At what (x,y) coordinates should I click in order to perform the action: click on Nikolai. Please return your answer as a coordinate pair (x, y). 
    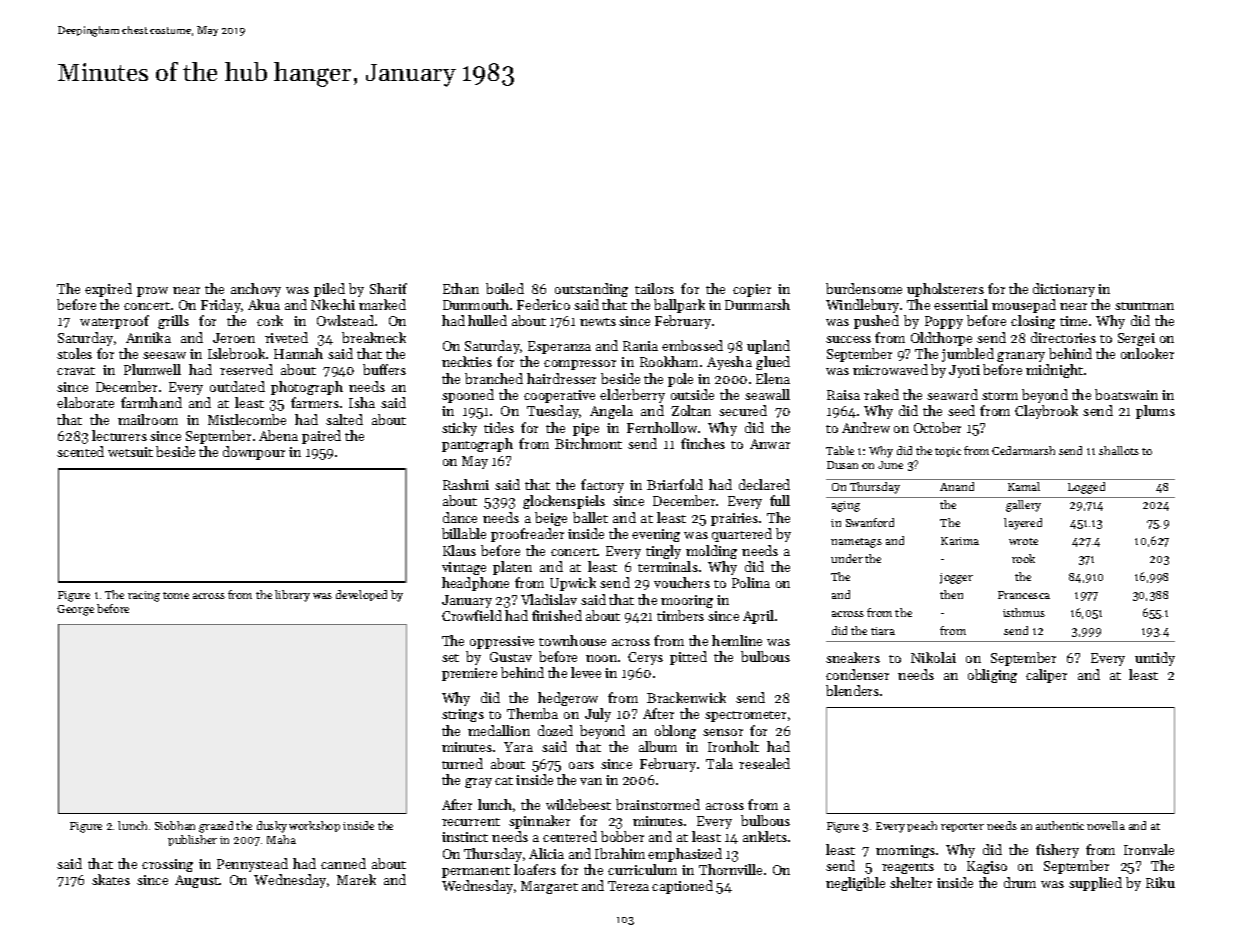
    Looking at the image, I should click on (933, 657).
